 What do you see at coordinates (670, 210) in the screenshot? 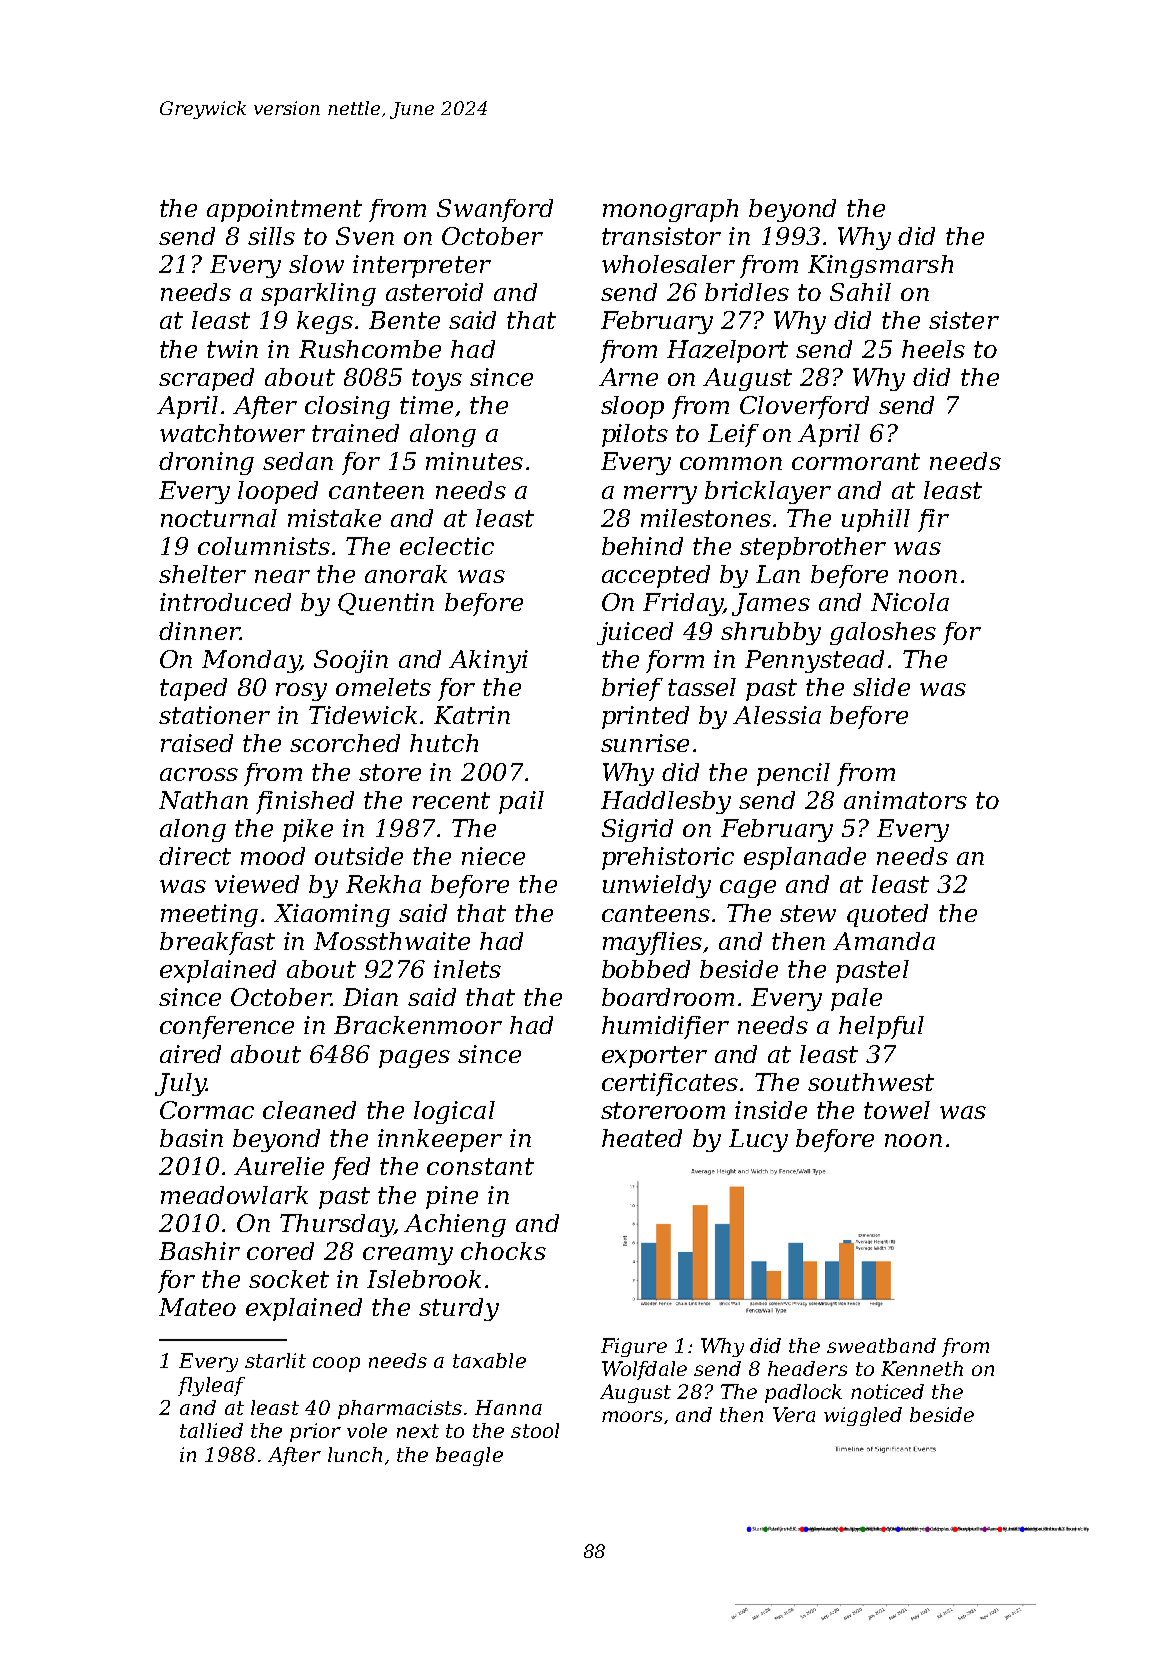
I see `monograph` at bounding box center [670, 210].
